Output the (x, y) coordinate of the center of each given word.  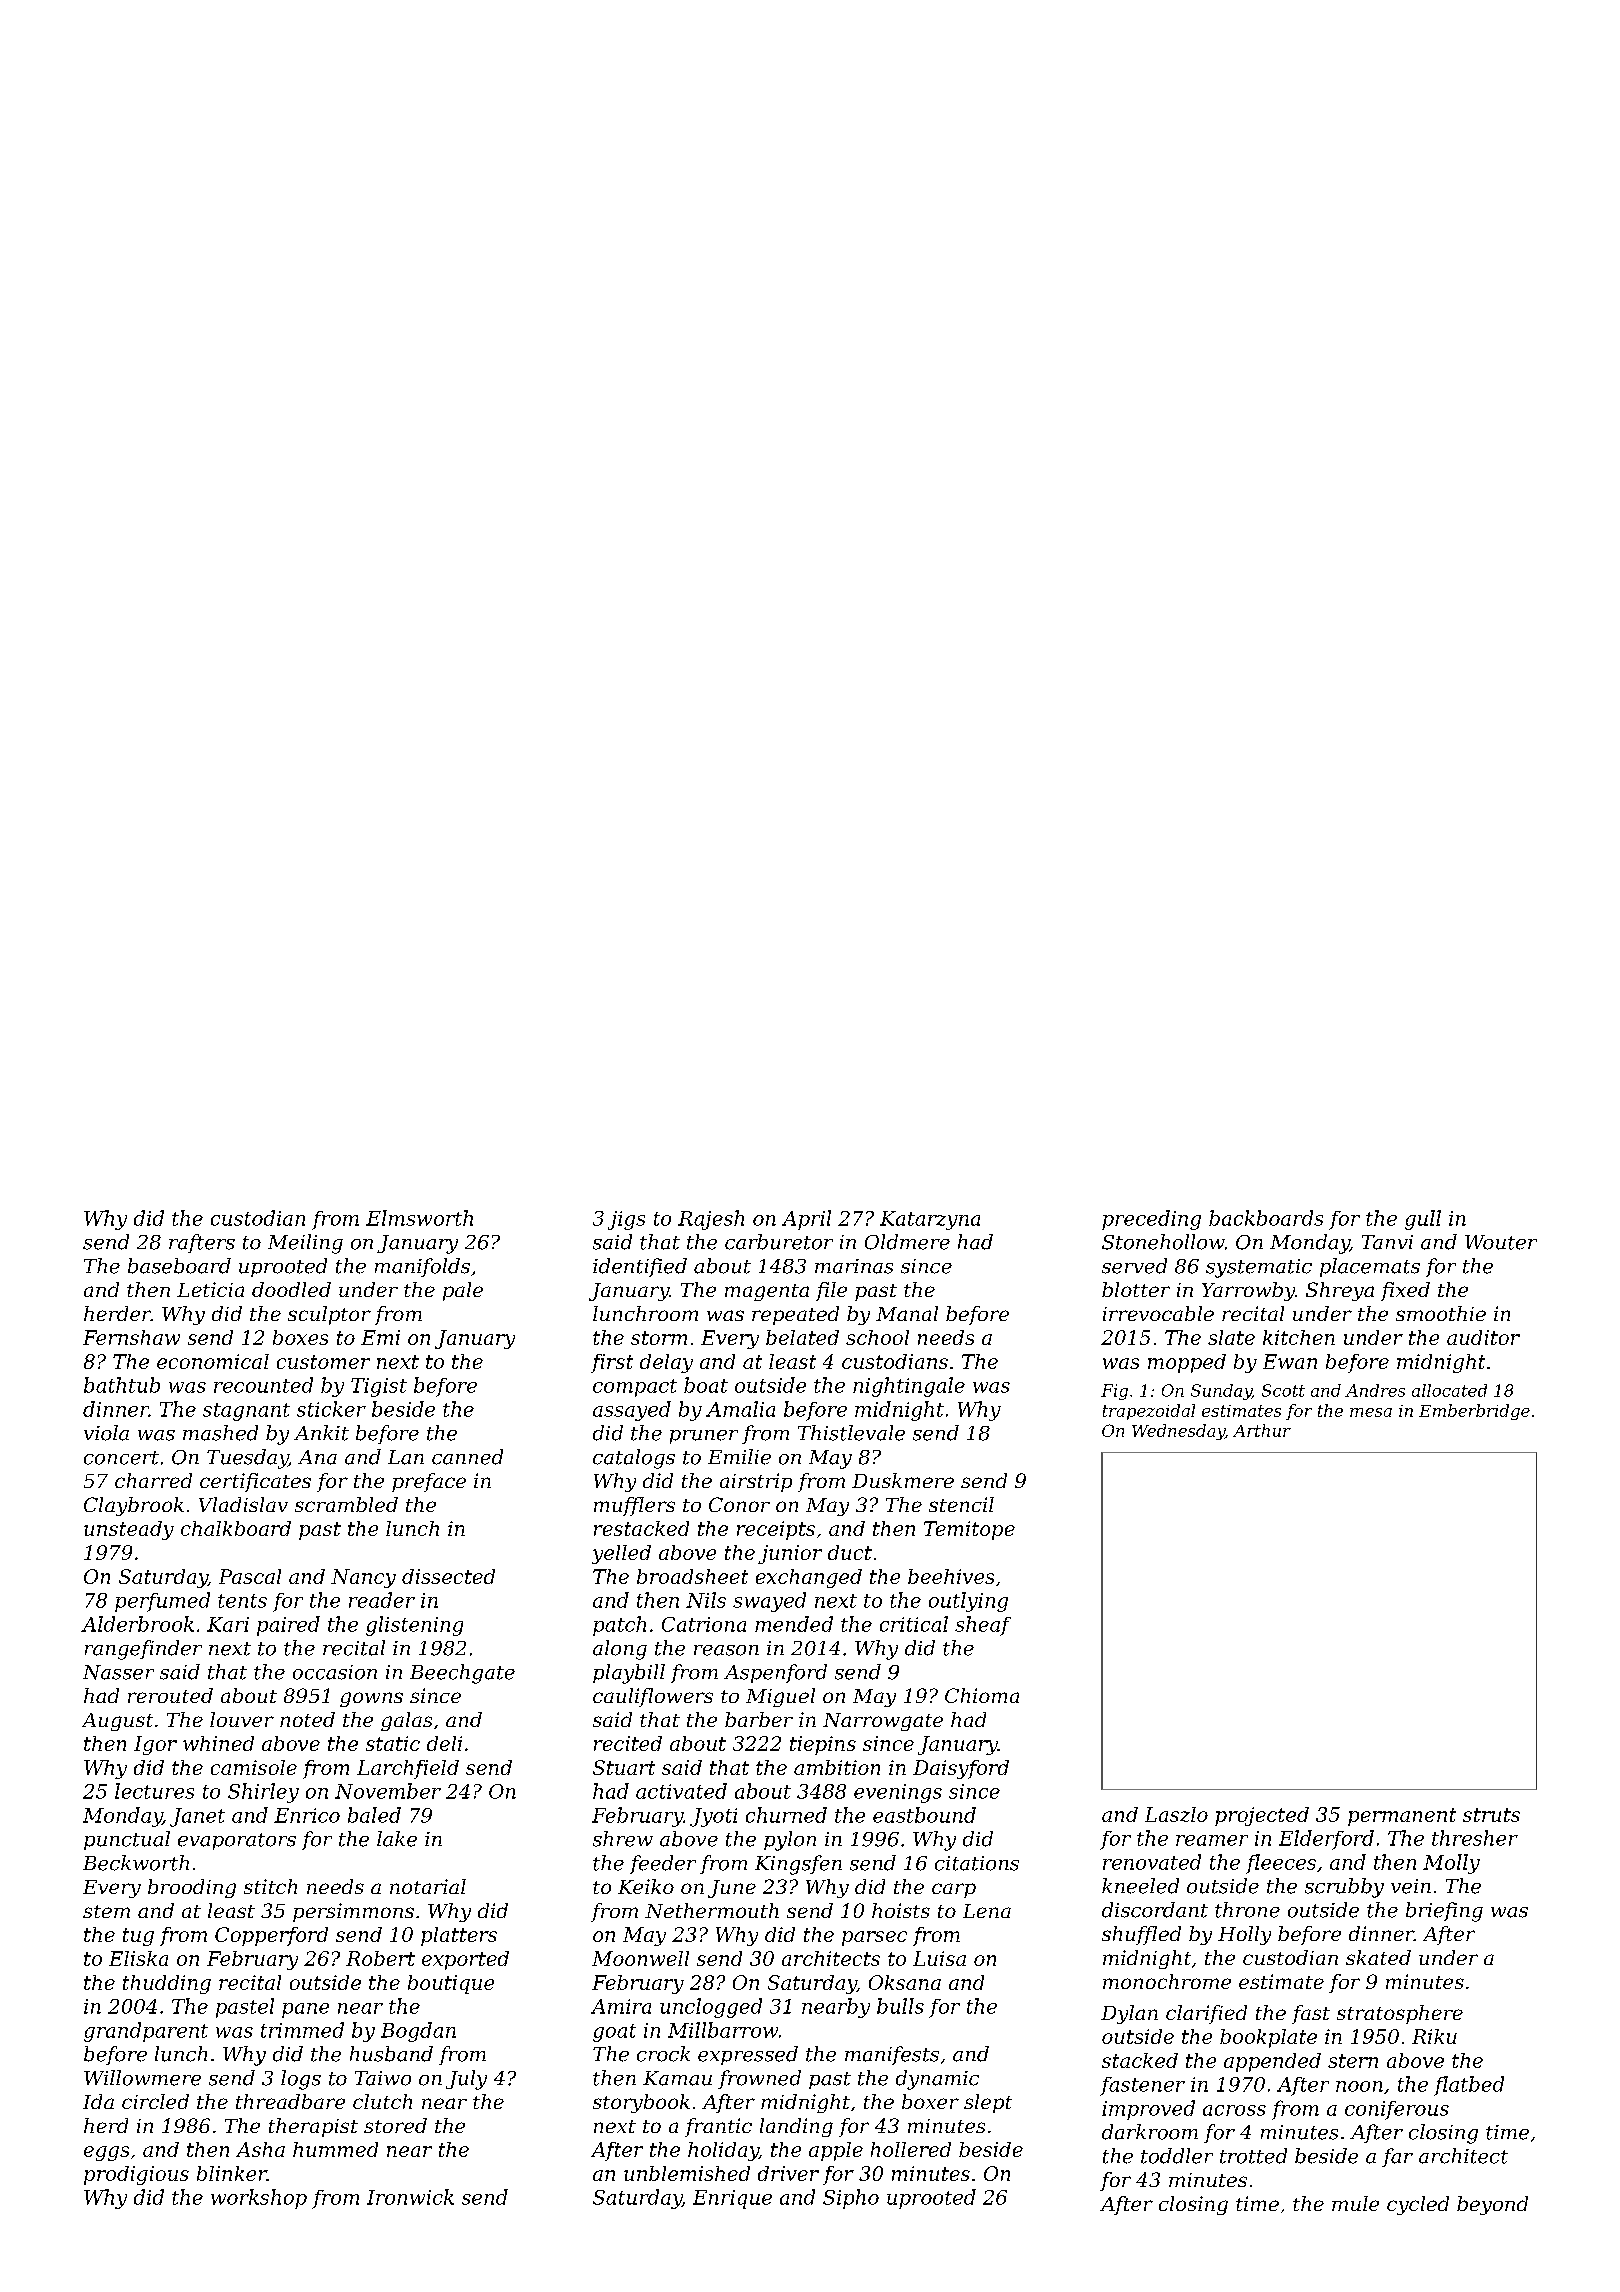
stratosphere (1400, 2014)
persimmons (353, 1912)
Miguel (780, 1697)
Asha (260, 2149)
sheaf (983, 1626)
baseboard (179, 1266)
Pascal (250, 1576)
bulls (900, 2006)
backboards (1266, 1218)
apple (836, 2151)
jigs (626, 1220)
